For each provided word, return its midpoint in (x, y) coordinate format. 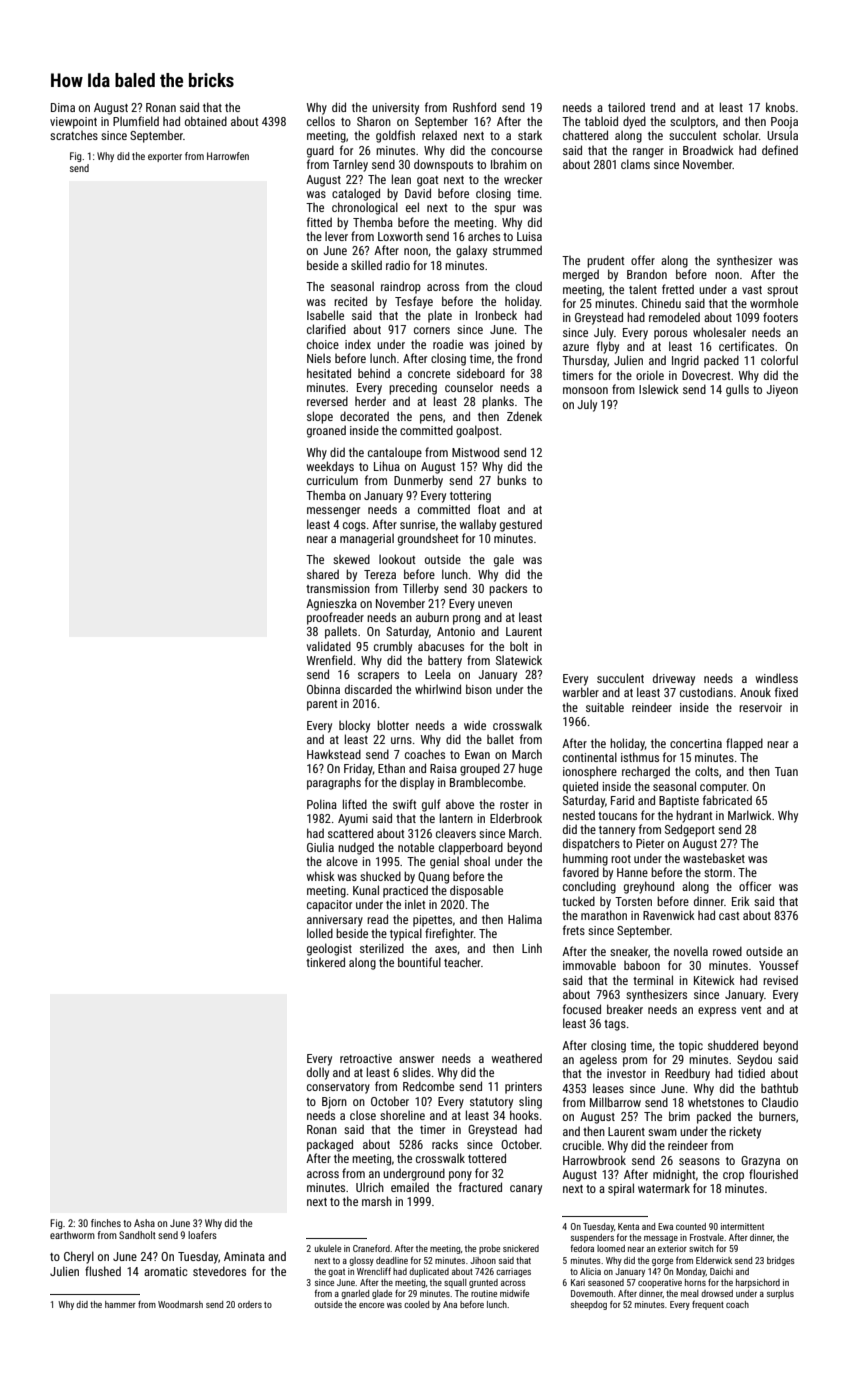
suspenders (592, 1238)
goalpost (477, 431)
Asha (144, 1223)
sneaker (629, 951)
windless (777, 678)
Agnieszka (331, 604)
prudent (606, 261)
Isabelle (325, 315)
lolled (320, 933)
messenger (333, 512)
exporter (165, 157)
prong (466, 620)
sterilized (382, 948)
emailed (410, 1187)
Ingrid (685, 361)
